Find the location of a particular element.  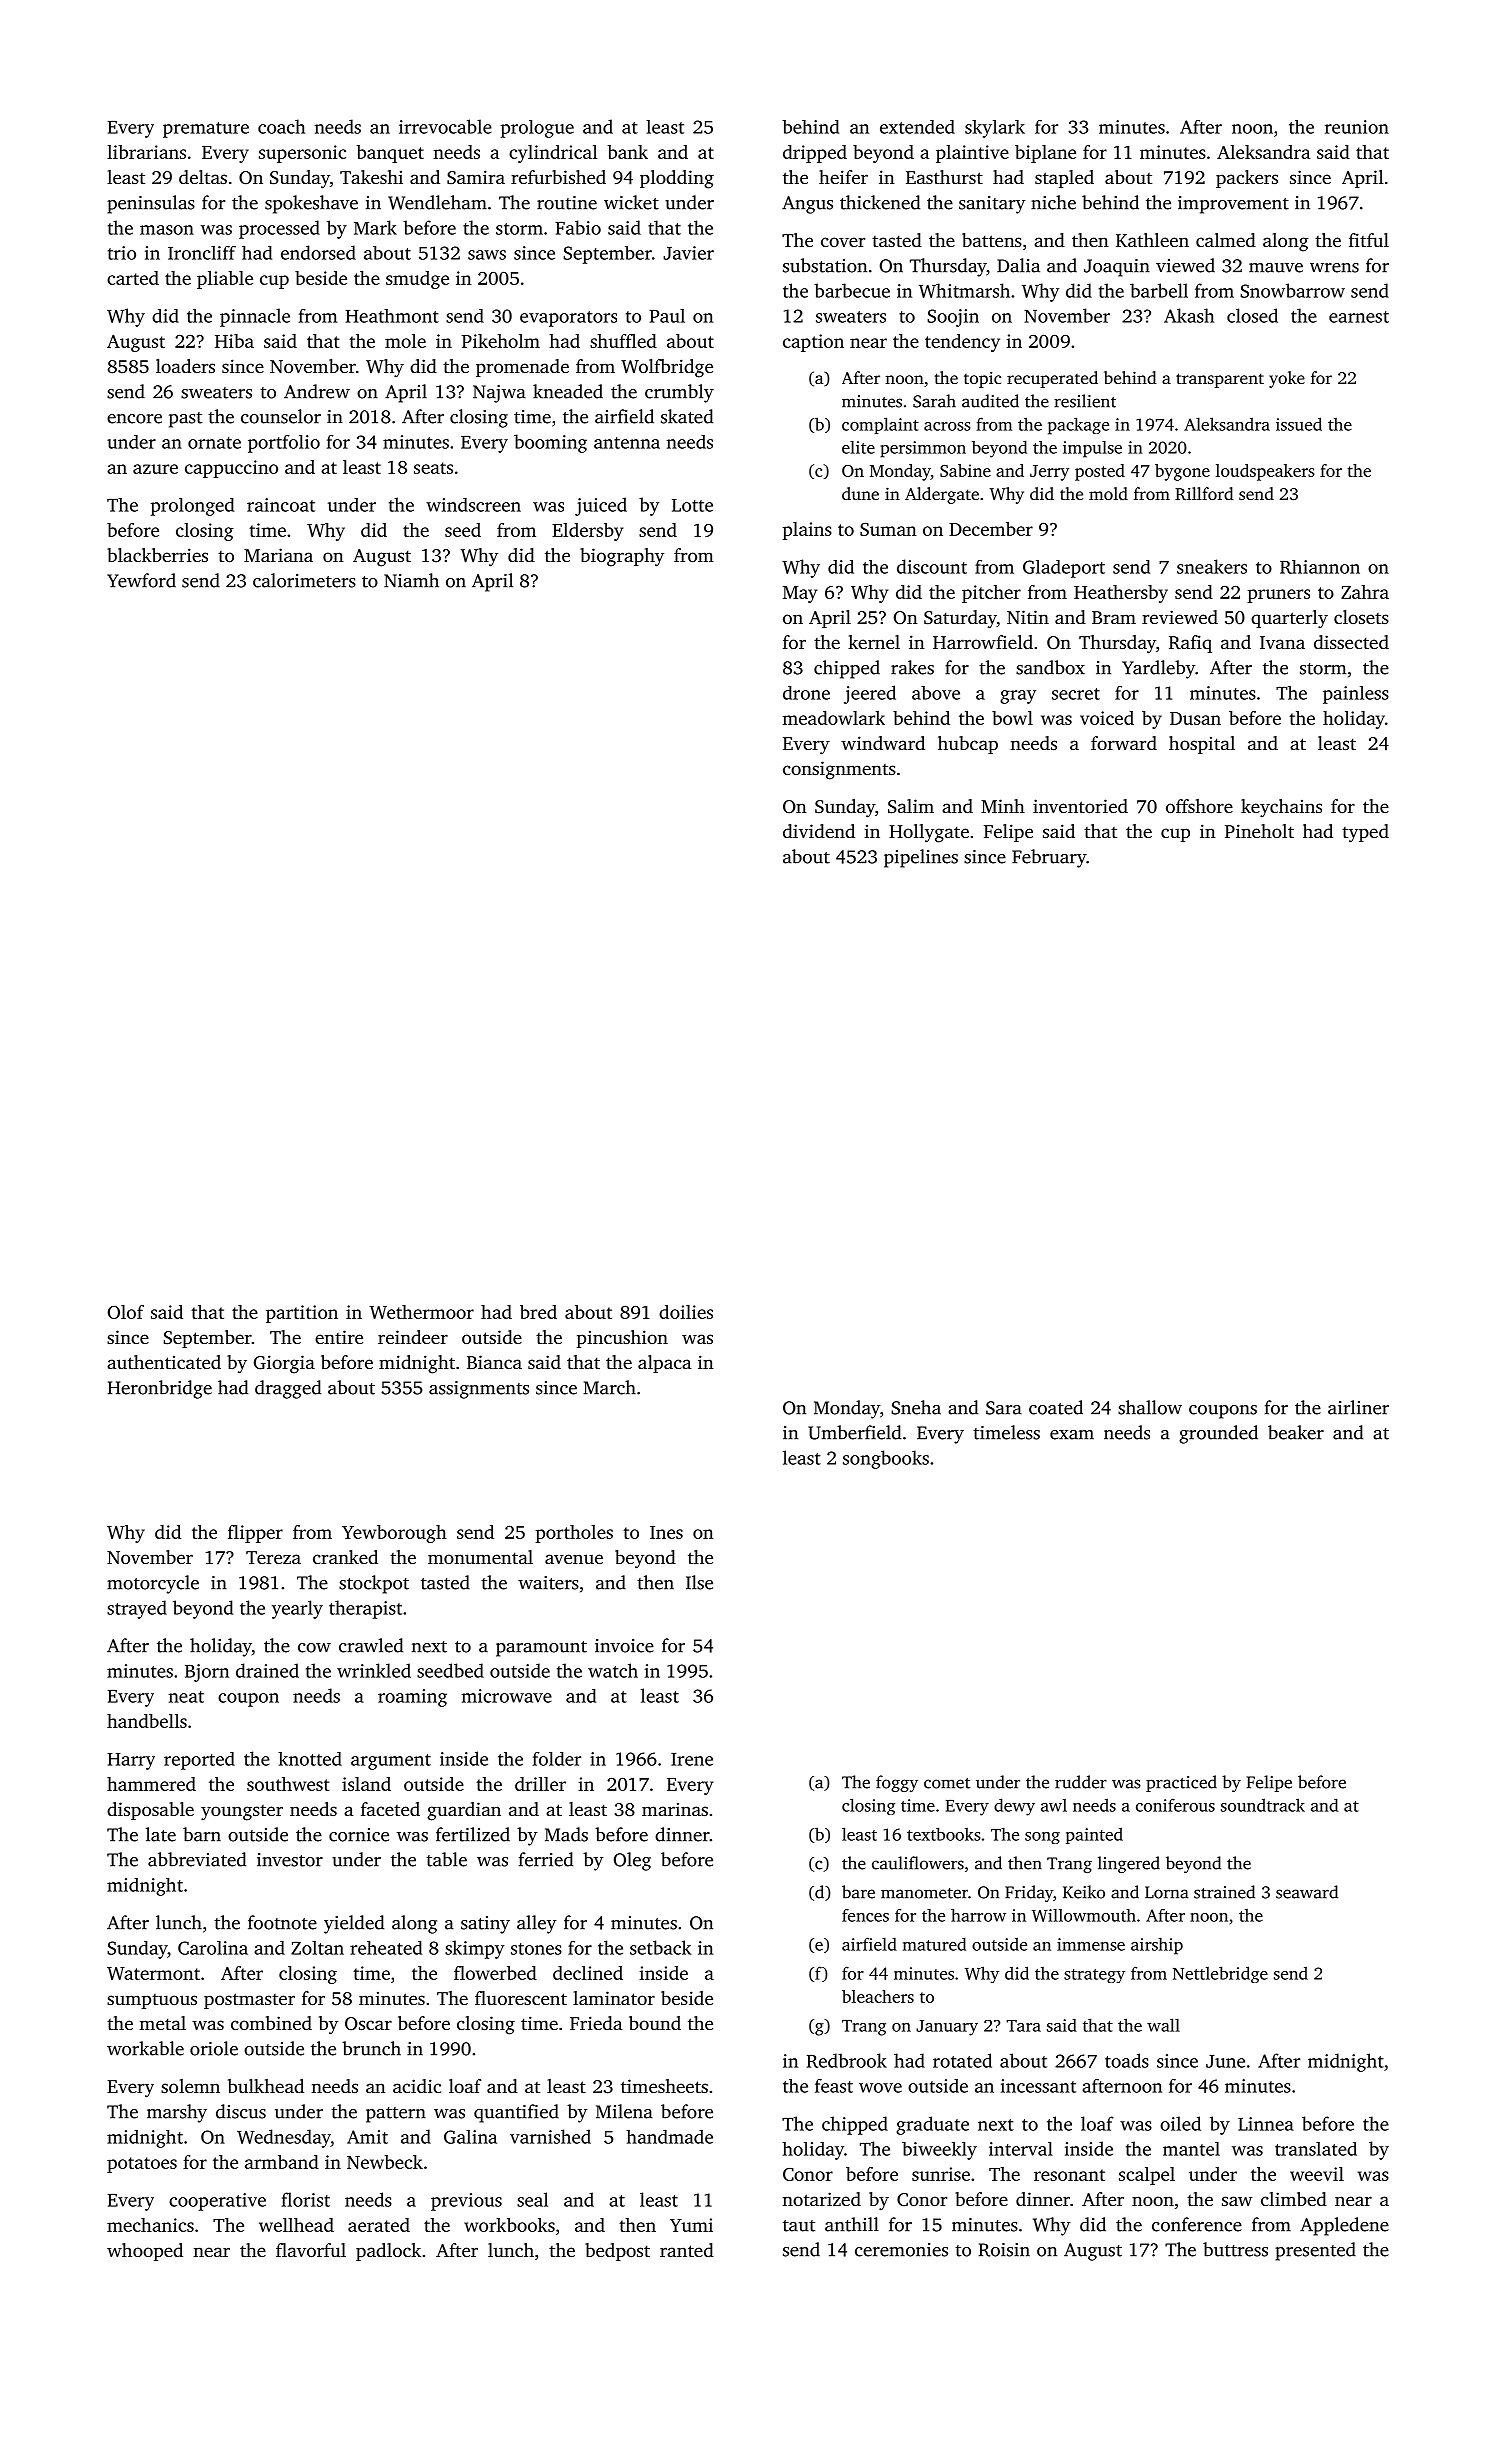

dripped is located at coordinates (815, 154).
